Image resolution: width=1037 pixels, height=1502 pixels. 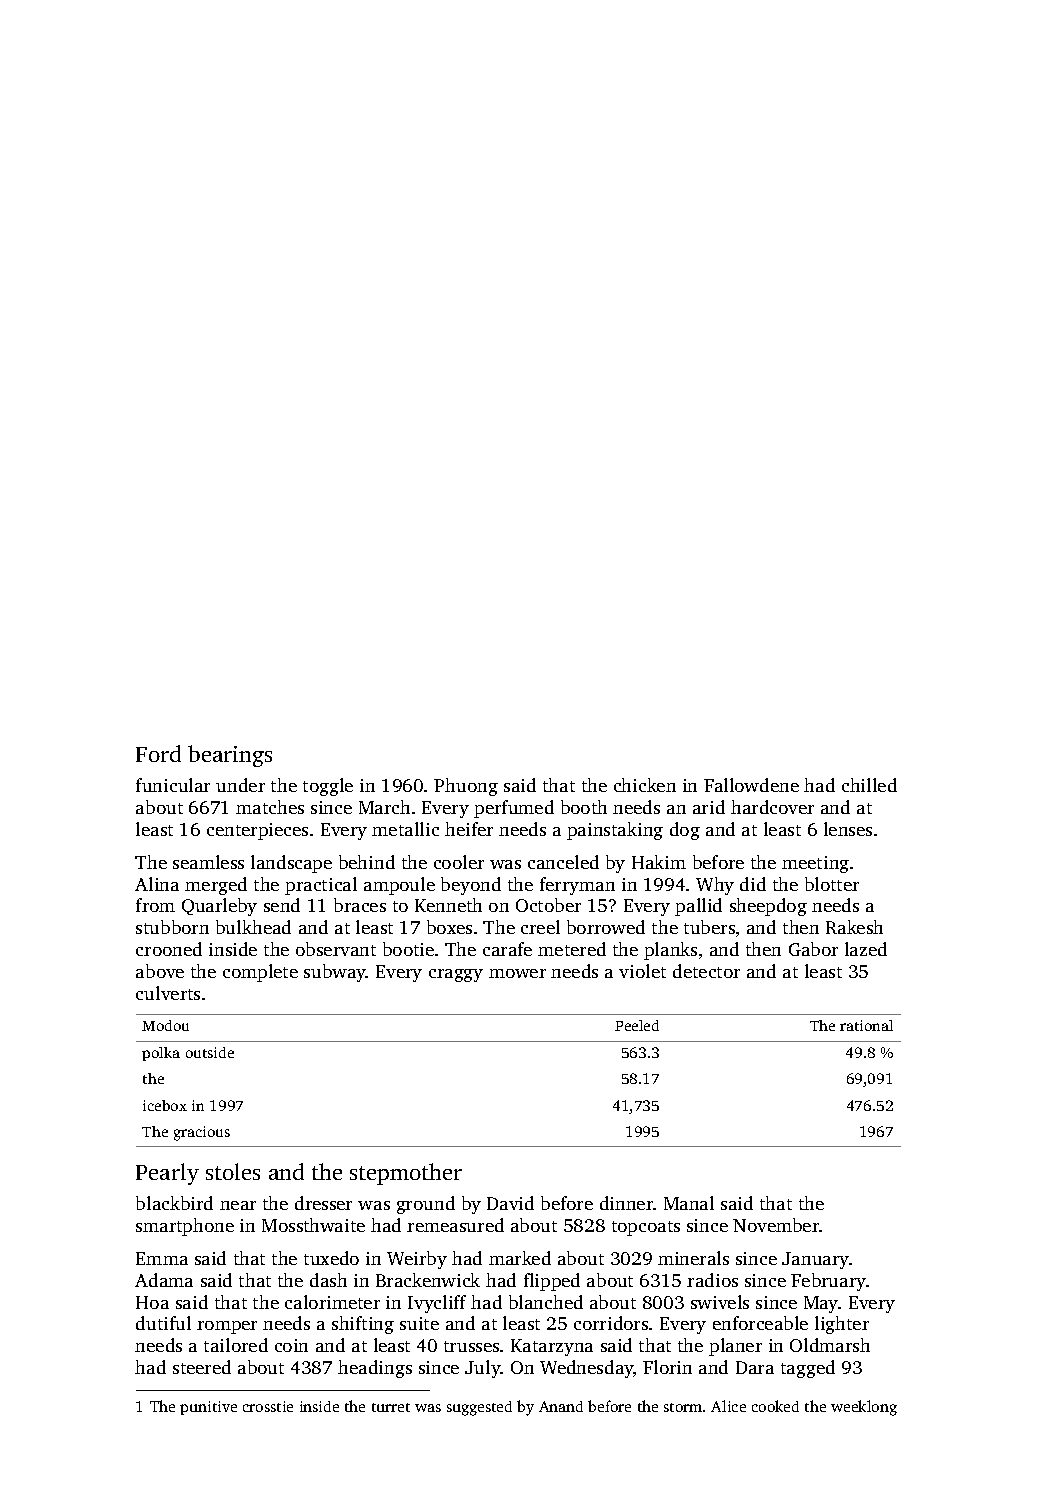 What do you see at coordinates (391, 1407) in the document?
I see `turret` at bounding box center [391, 1407].
